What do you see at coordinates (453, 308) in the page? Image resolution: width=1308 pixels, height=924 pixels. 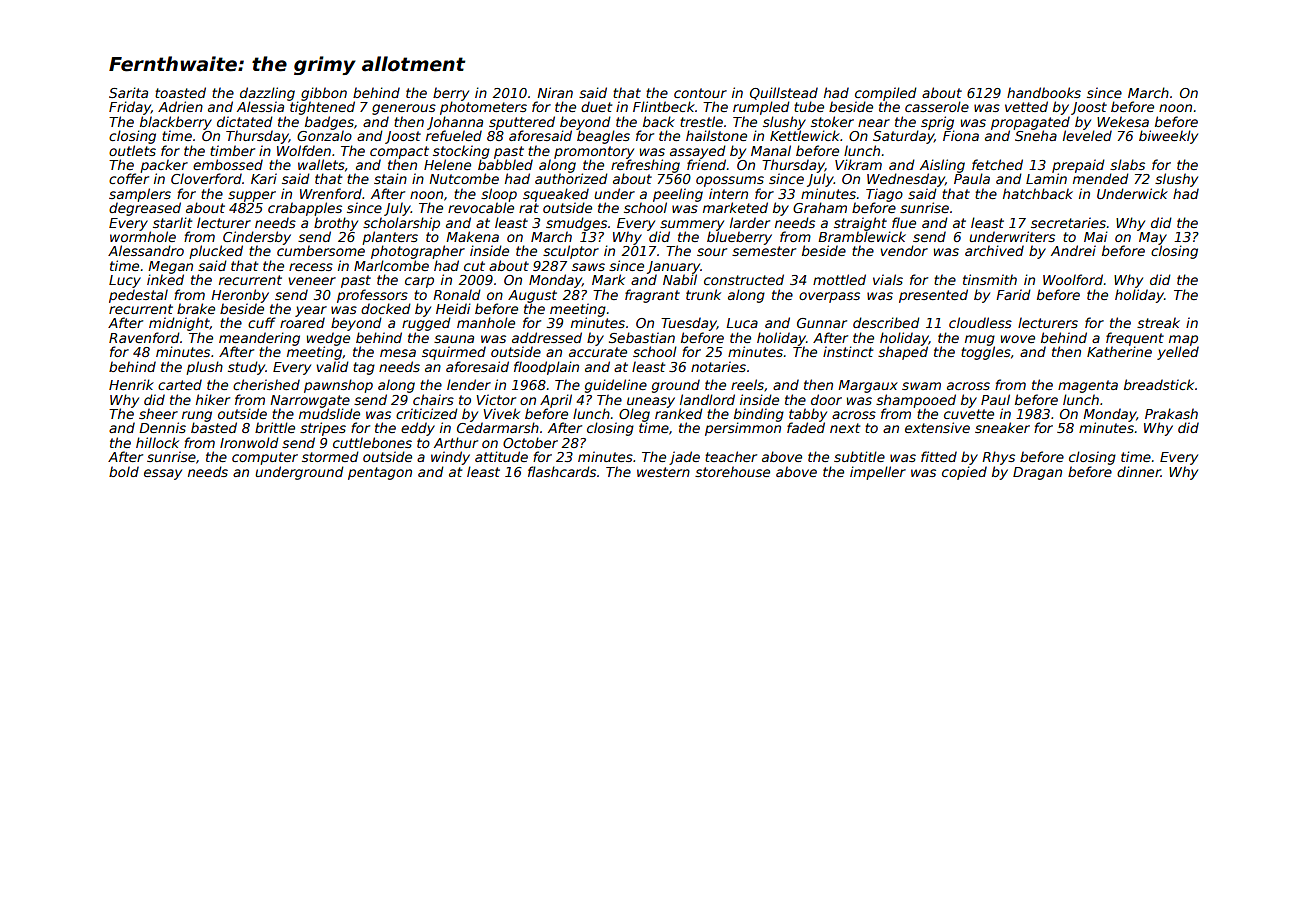 I see `Heidi` at bounding box center [453, 308].
